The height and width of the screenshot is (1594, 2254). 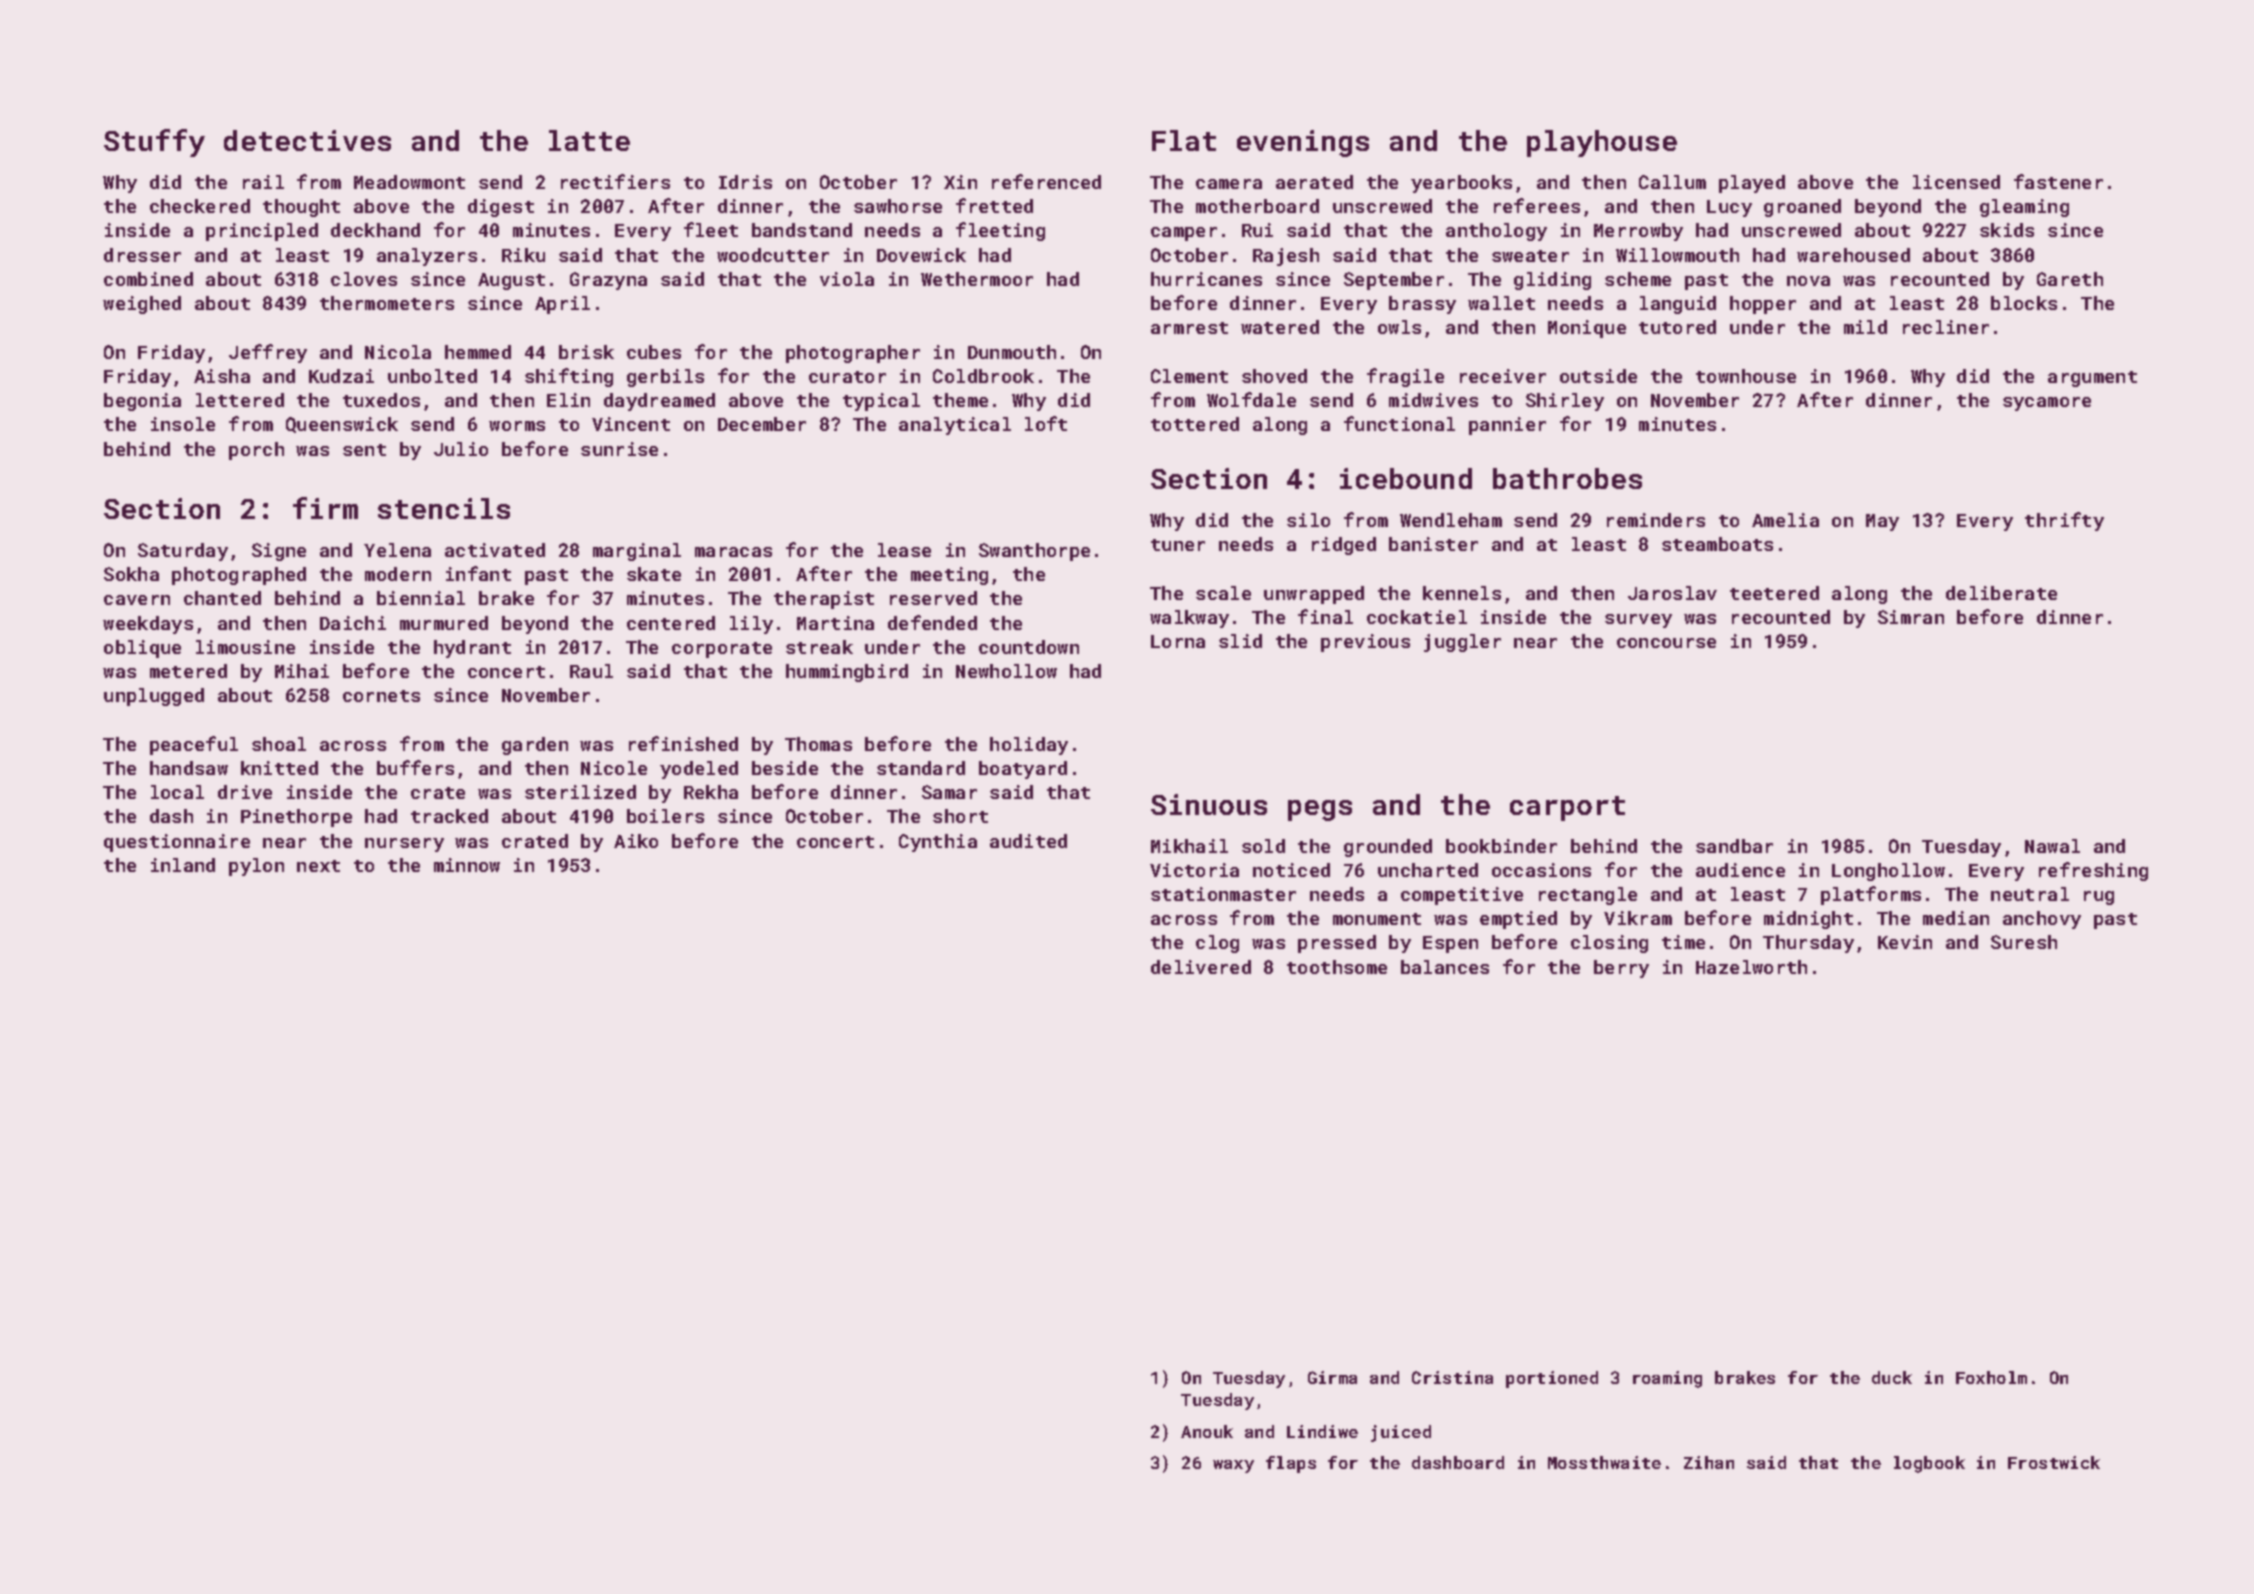 What do you see at coordinates (1672, 593) in the screenshot?
I see `Jaroslav` at bounding box center [1672, 593].
